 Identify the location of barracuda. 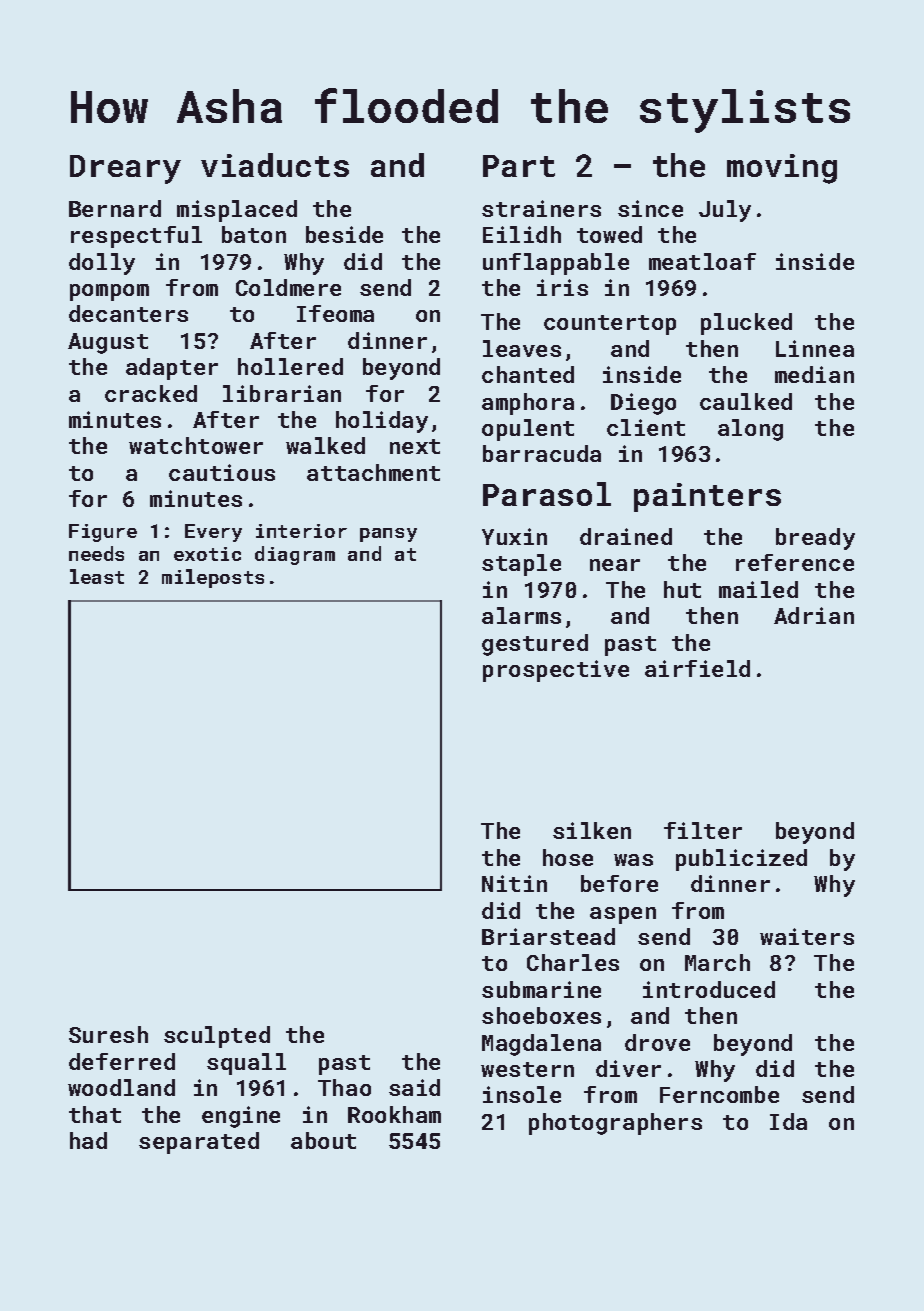
(542, 453).
